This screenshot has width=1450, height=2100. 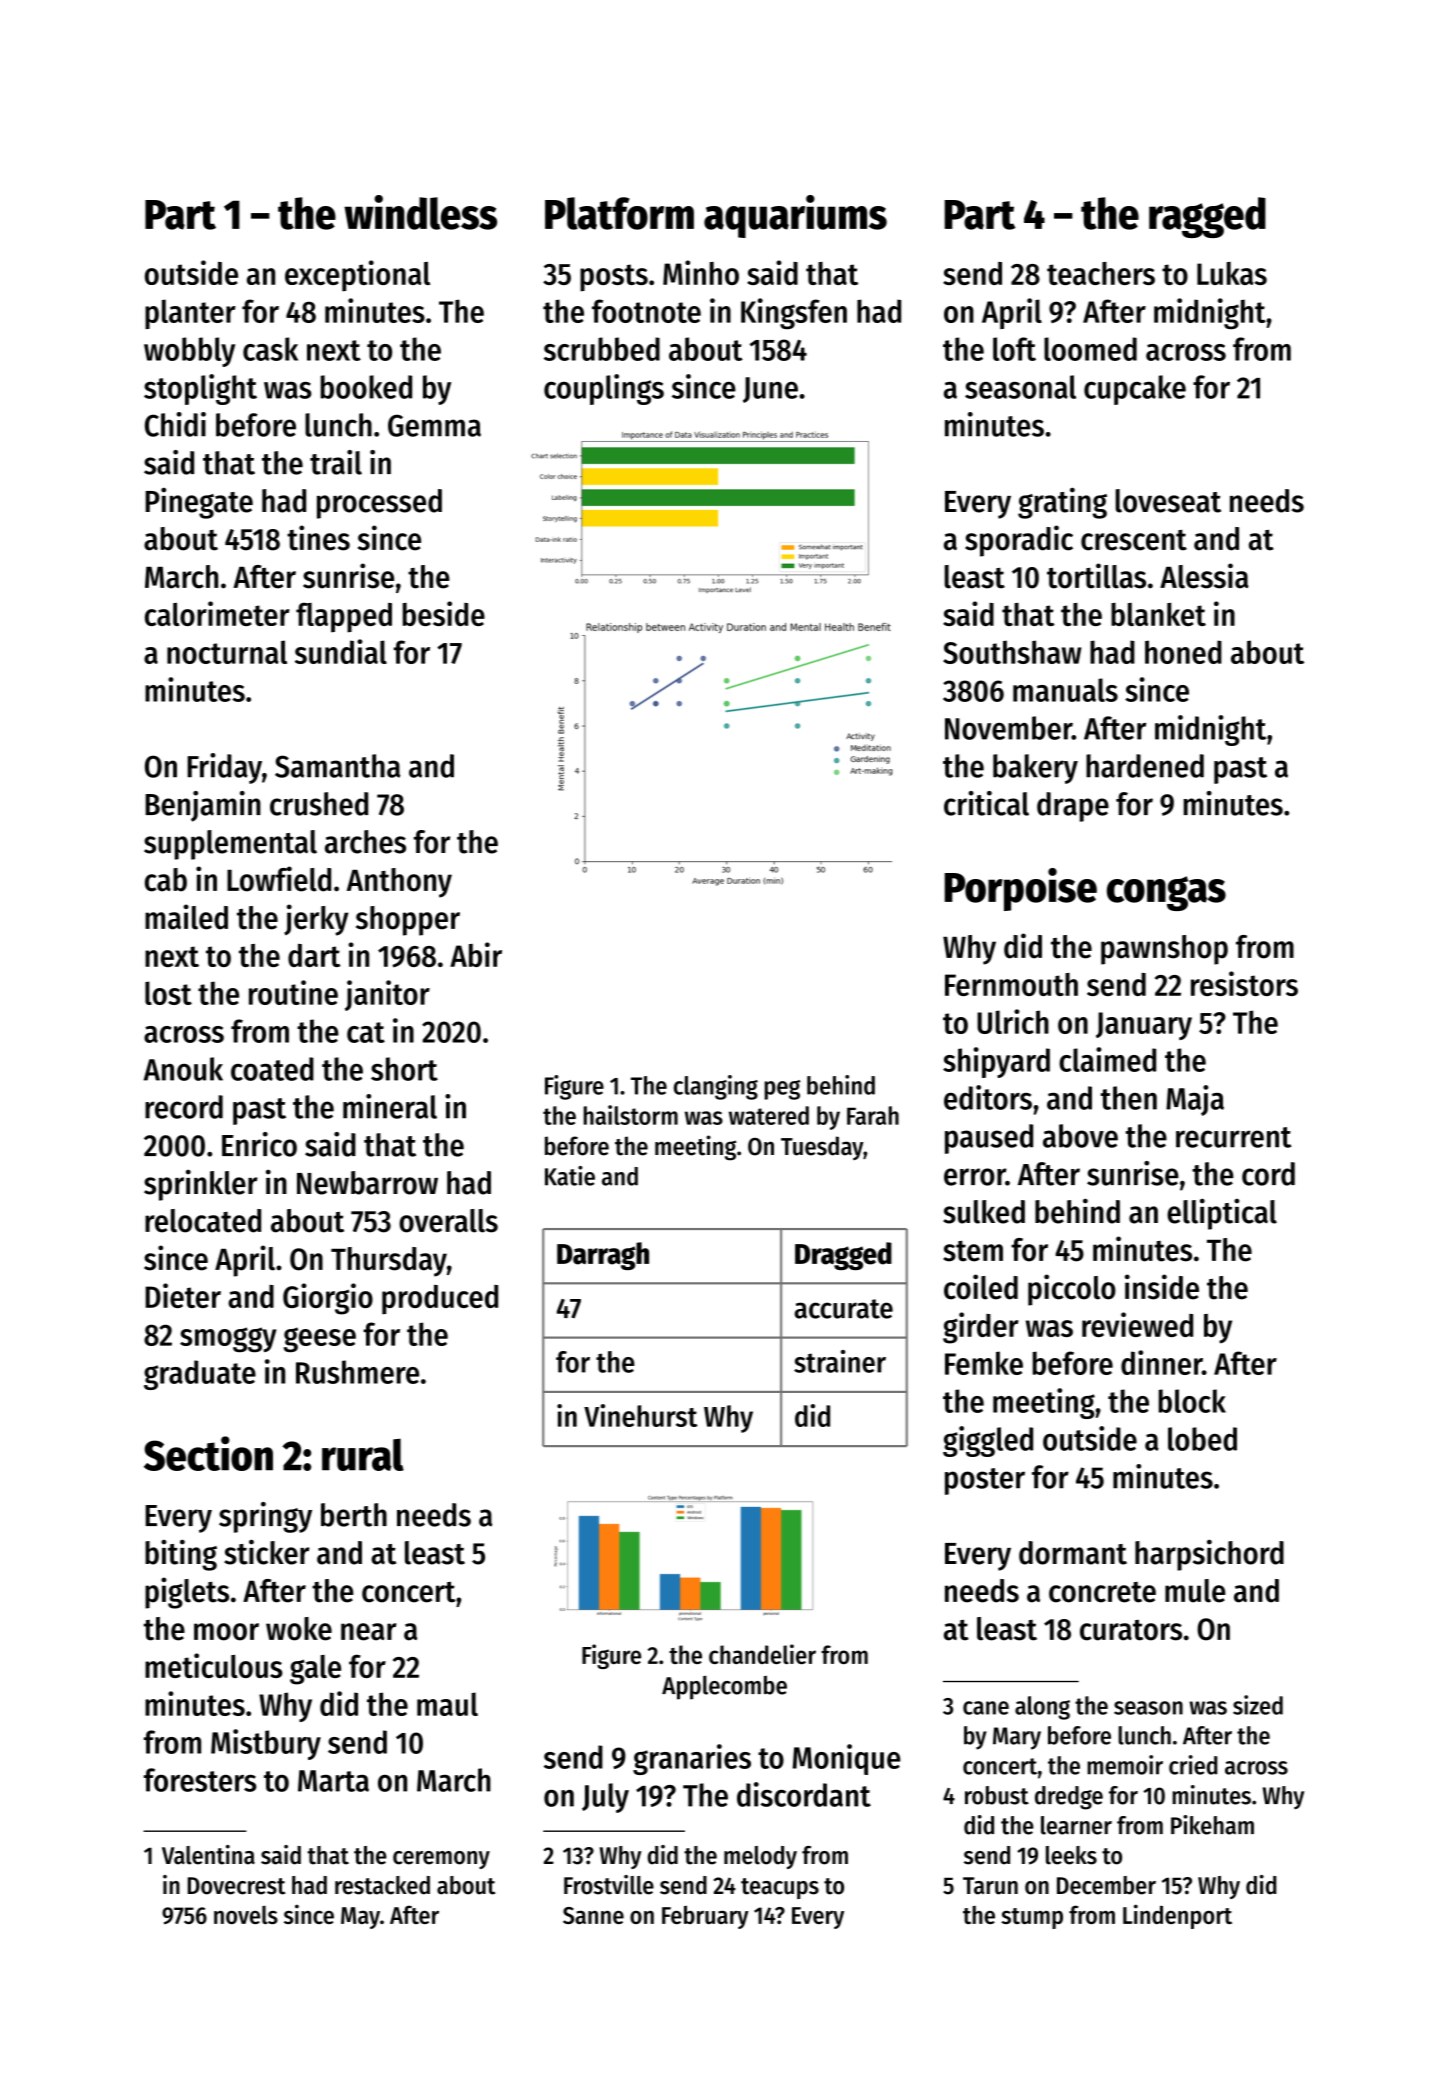 What do you see at coordinates (265, 1517) in the screenshot?
I see `springy` at bounding box center [265, 1517].
